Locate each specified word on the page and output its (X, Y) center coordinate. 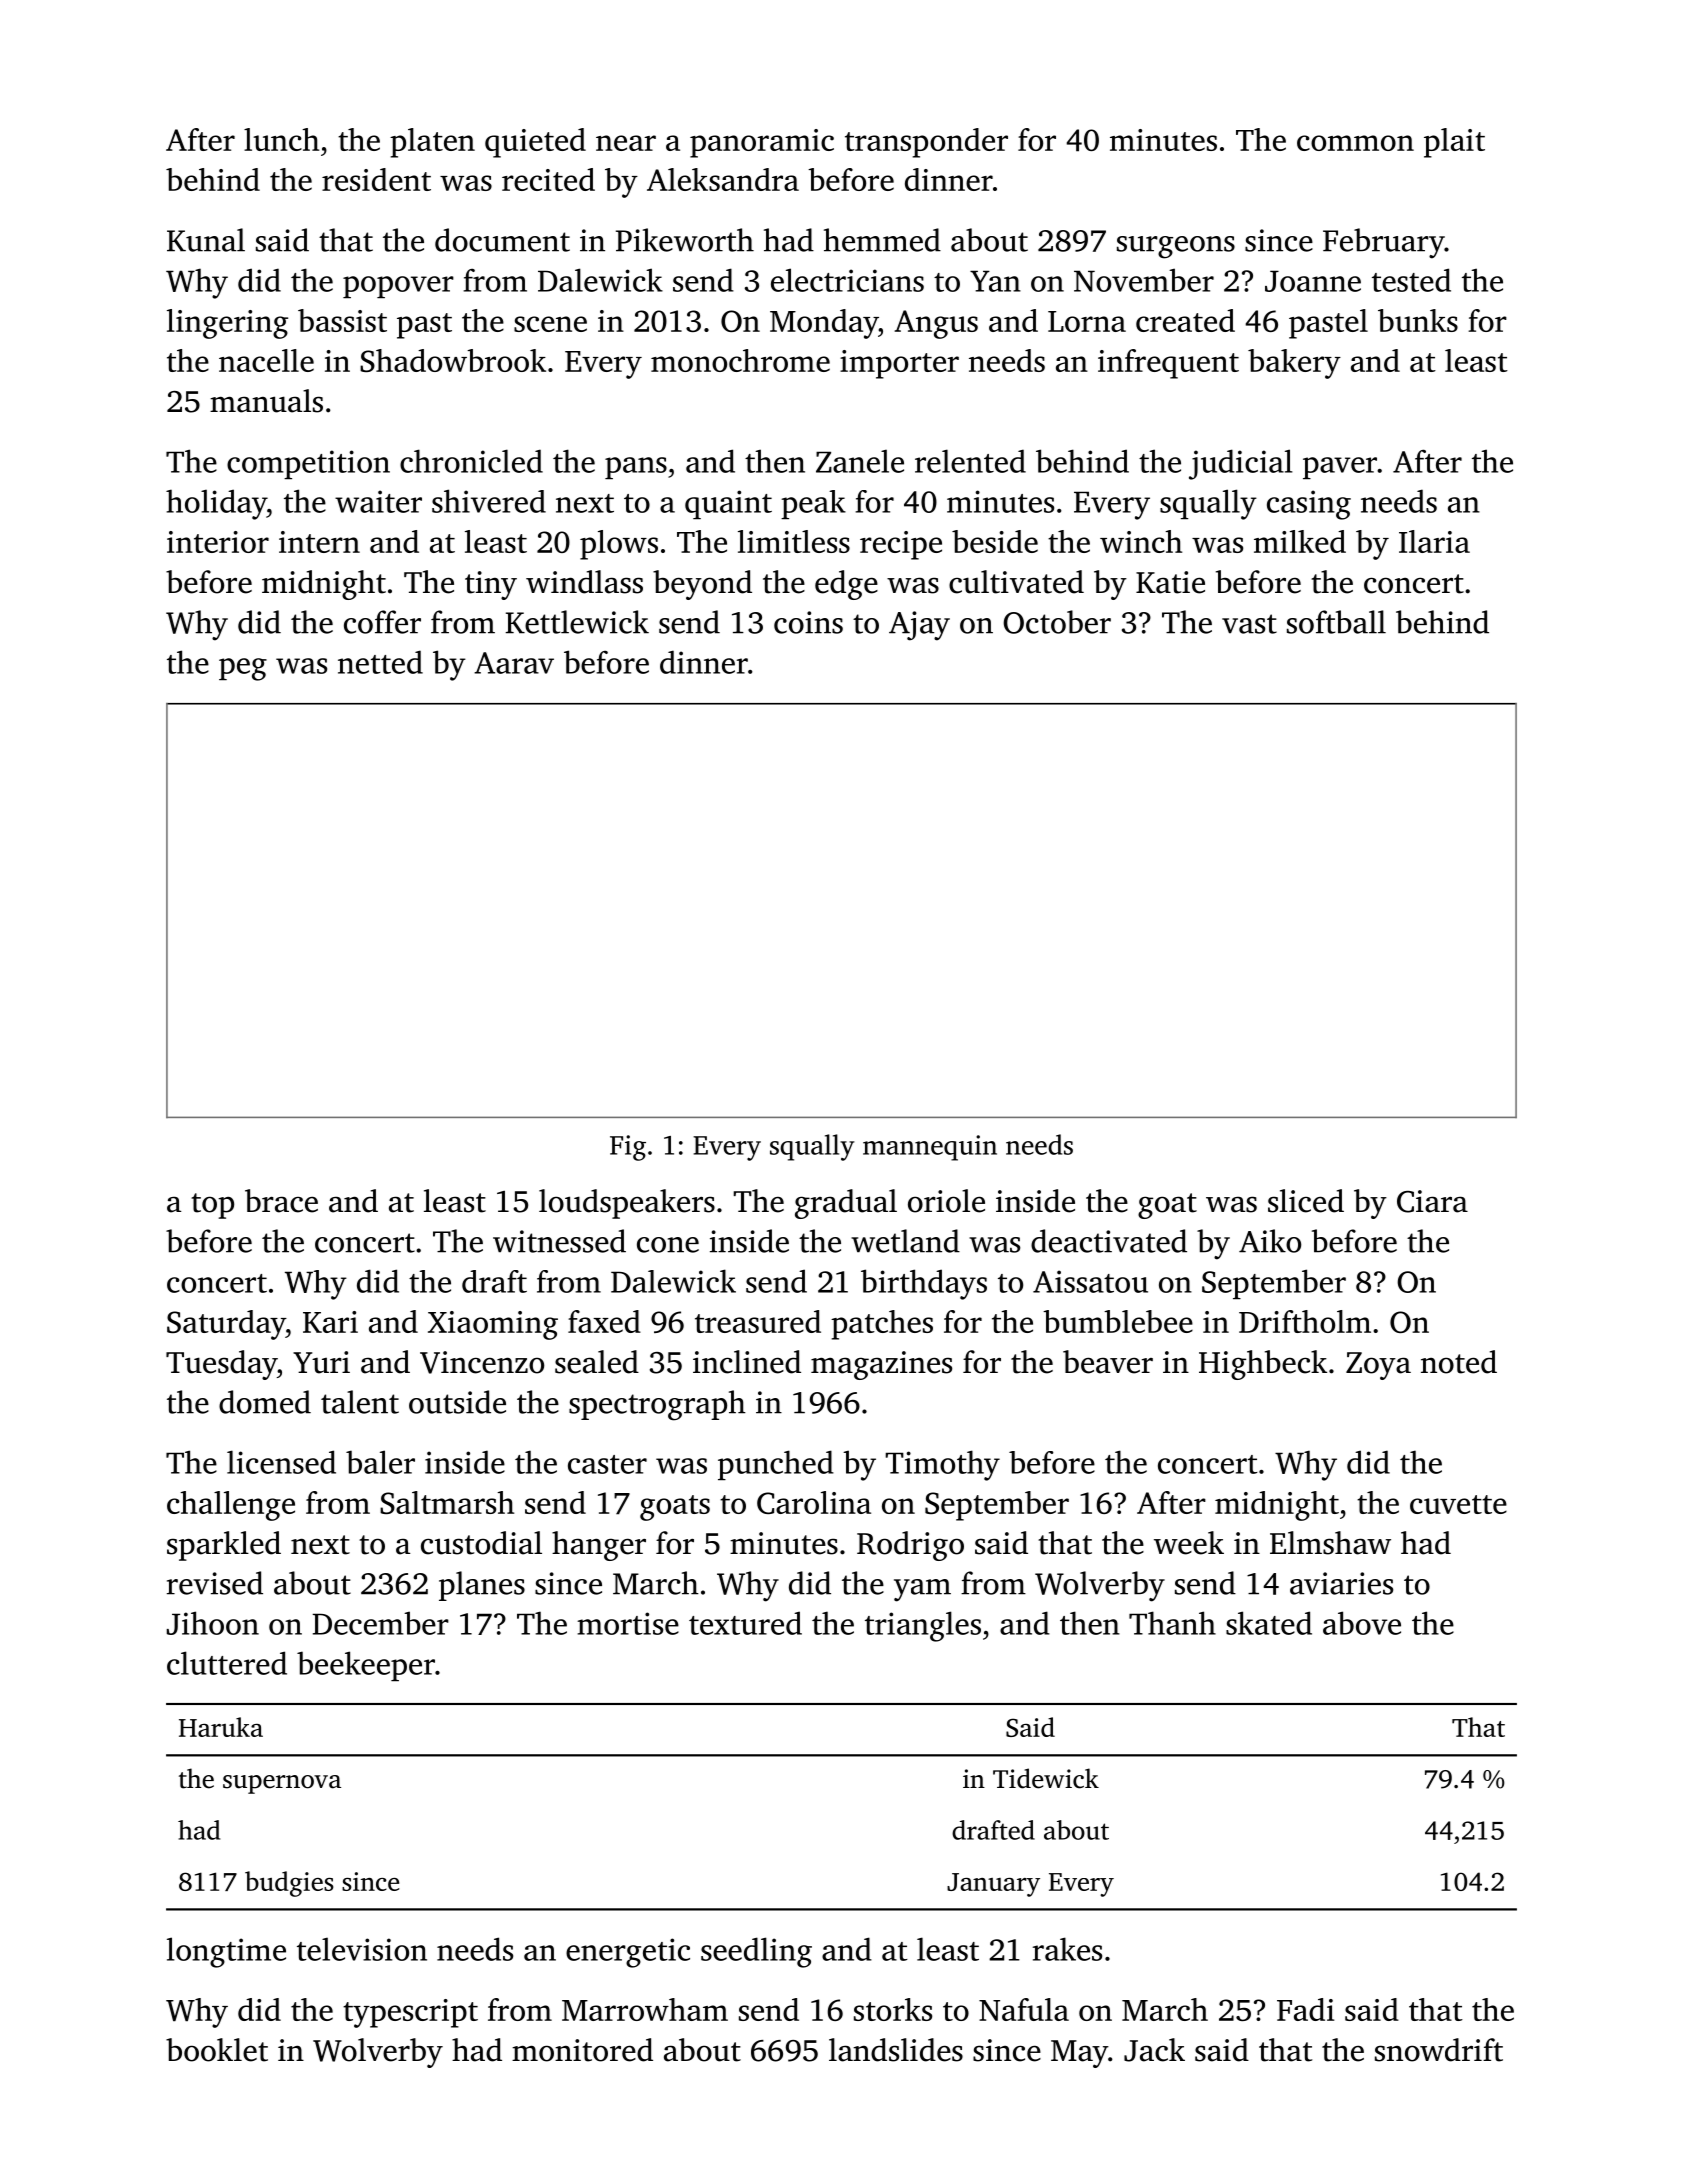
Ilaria (1434, 541)
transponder (926, 143)
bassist (342, 320)
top (212, 1206)
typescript (410, 2013)
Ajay (919, 626)
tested (1411, 280)
